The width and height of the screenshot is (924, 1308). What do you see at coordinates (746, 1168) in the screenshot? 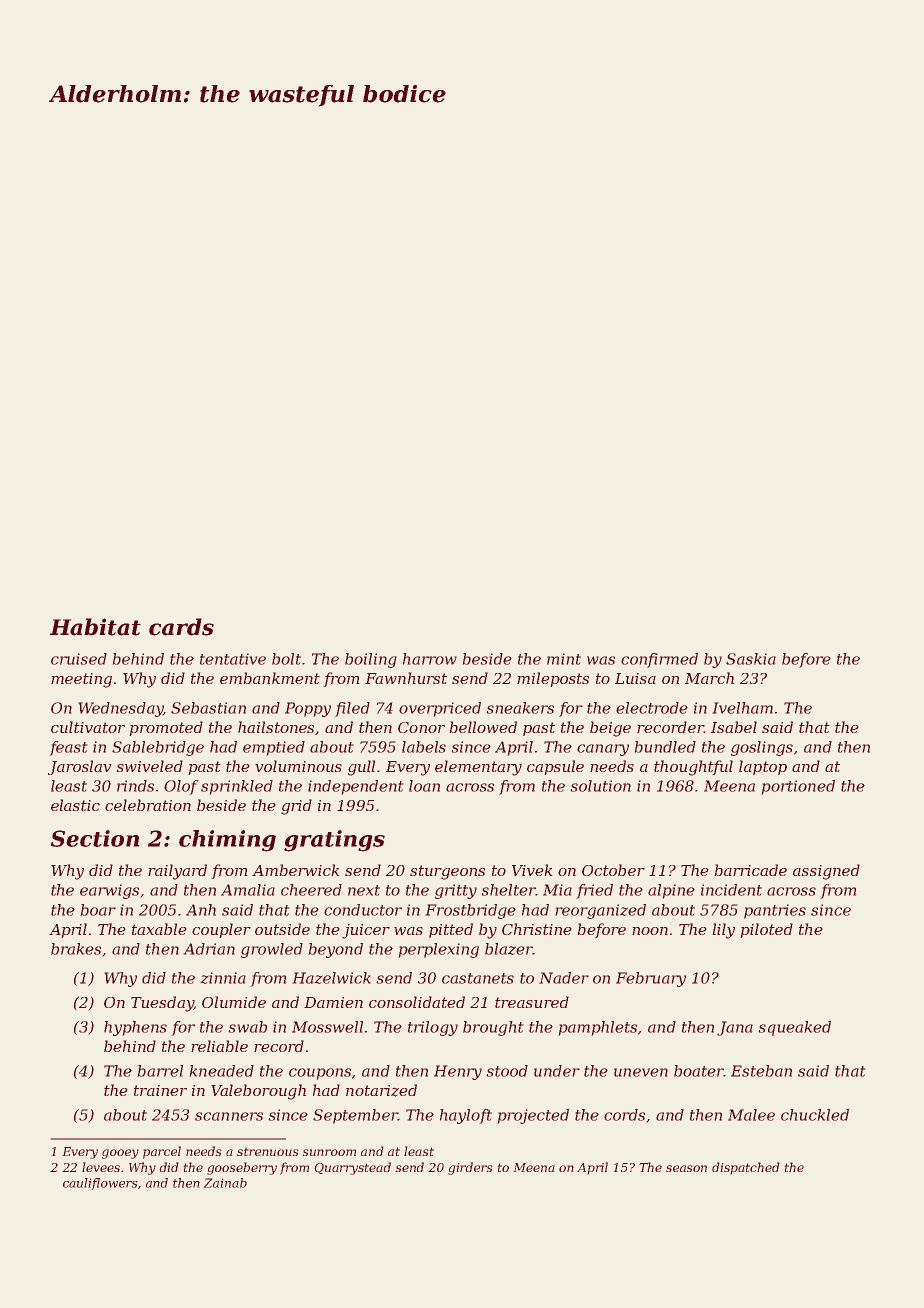
I see `dispatched` at bounding box center [746, 1168].
